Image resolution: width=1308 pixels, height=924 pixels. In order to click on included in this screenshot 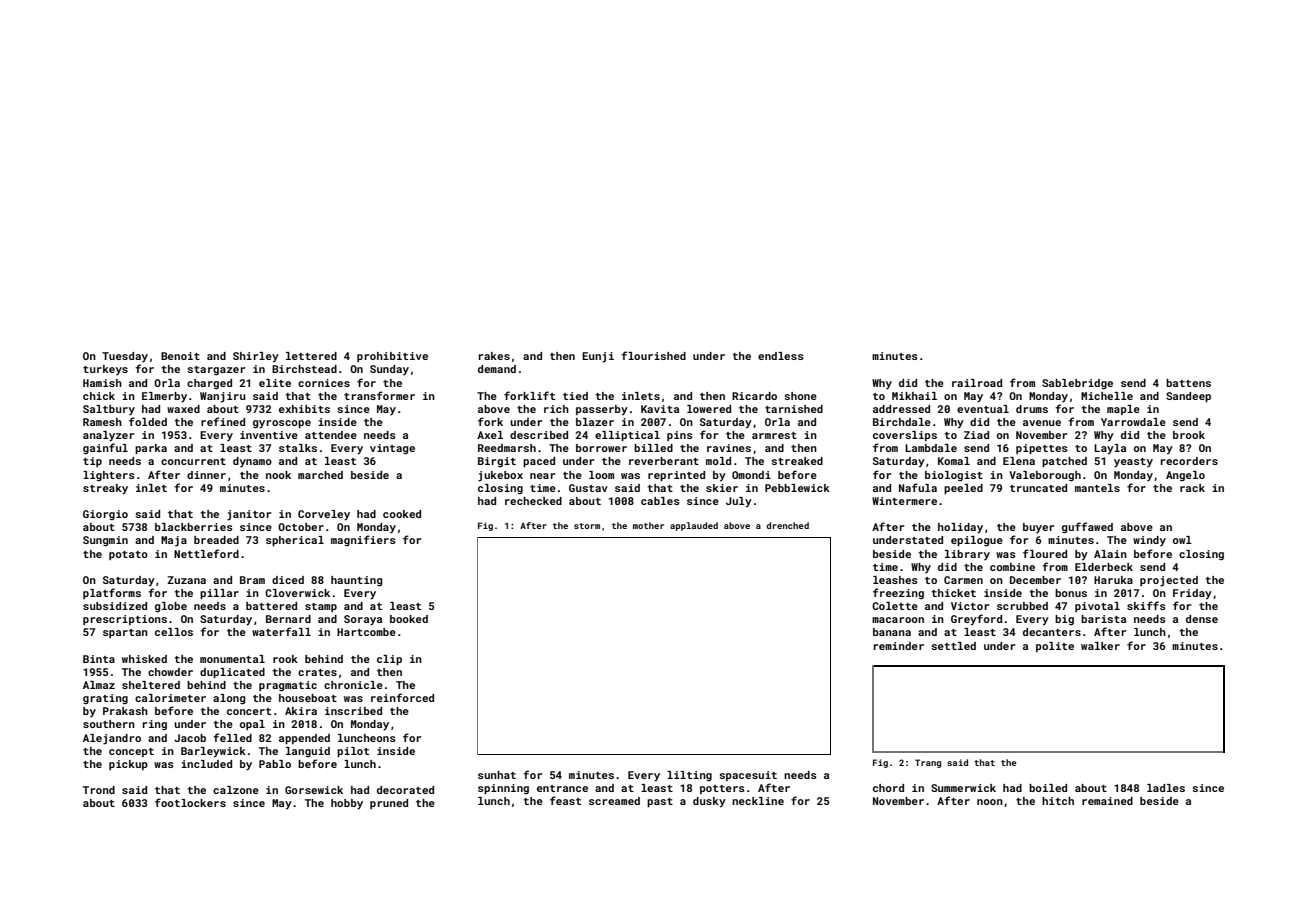, I will do `click(206, 764)`.
